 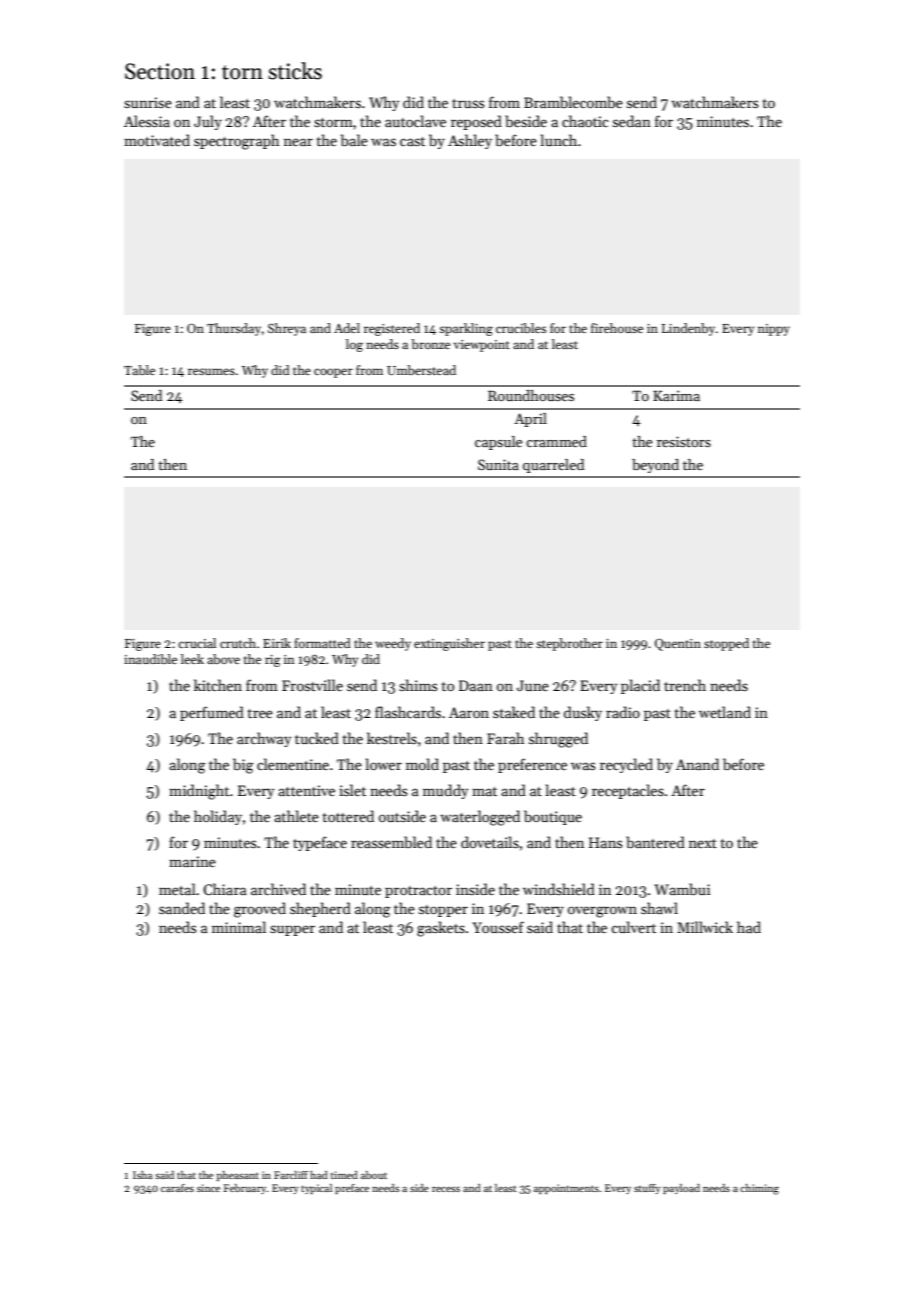 What do you see at coordinates (554, 466) in the page?
I see `quarreled` at bounding box center [554, 466].
